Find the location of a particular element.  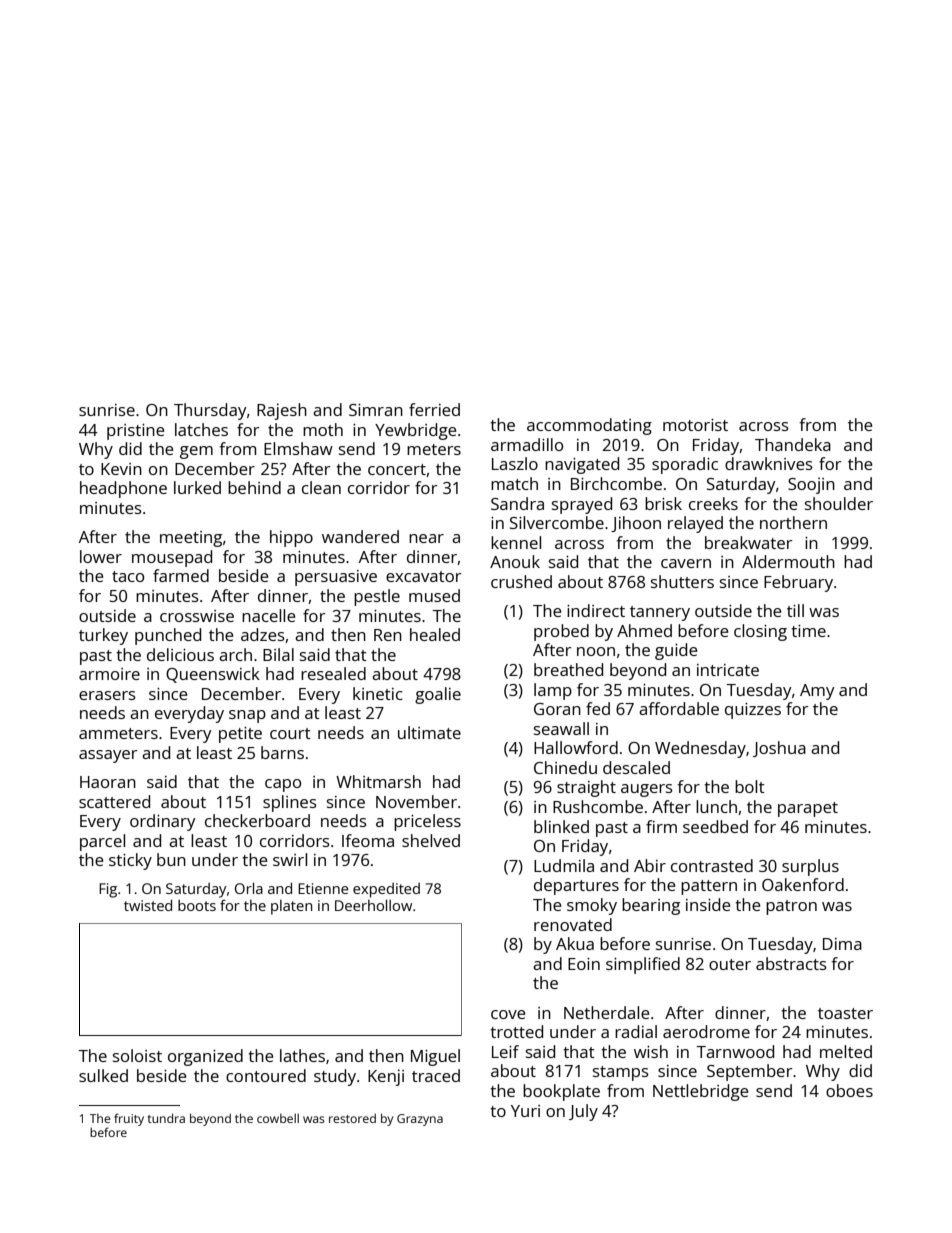

petite is located at coordinates (240, 735).
